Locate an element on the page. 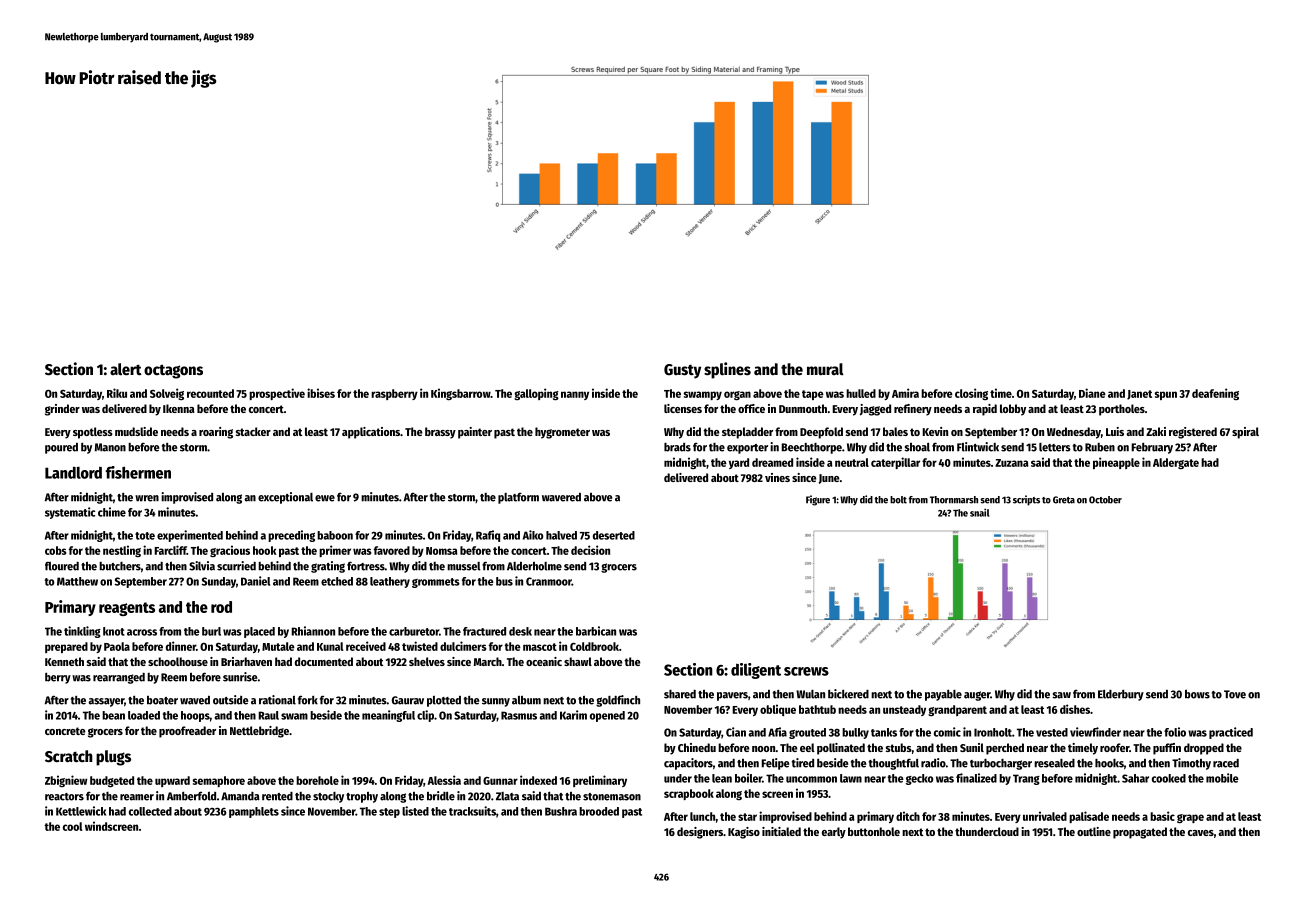 The height and width of the page is (924, 1308). alert is located at coordinates (126, 369).
